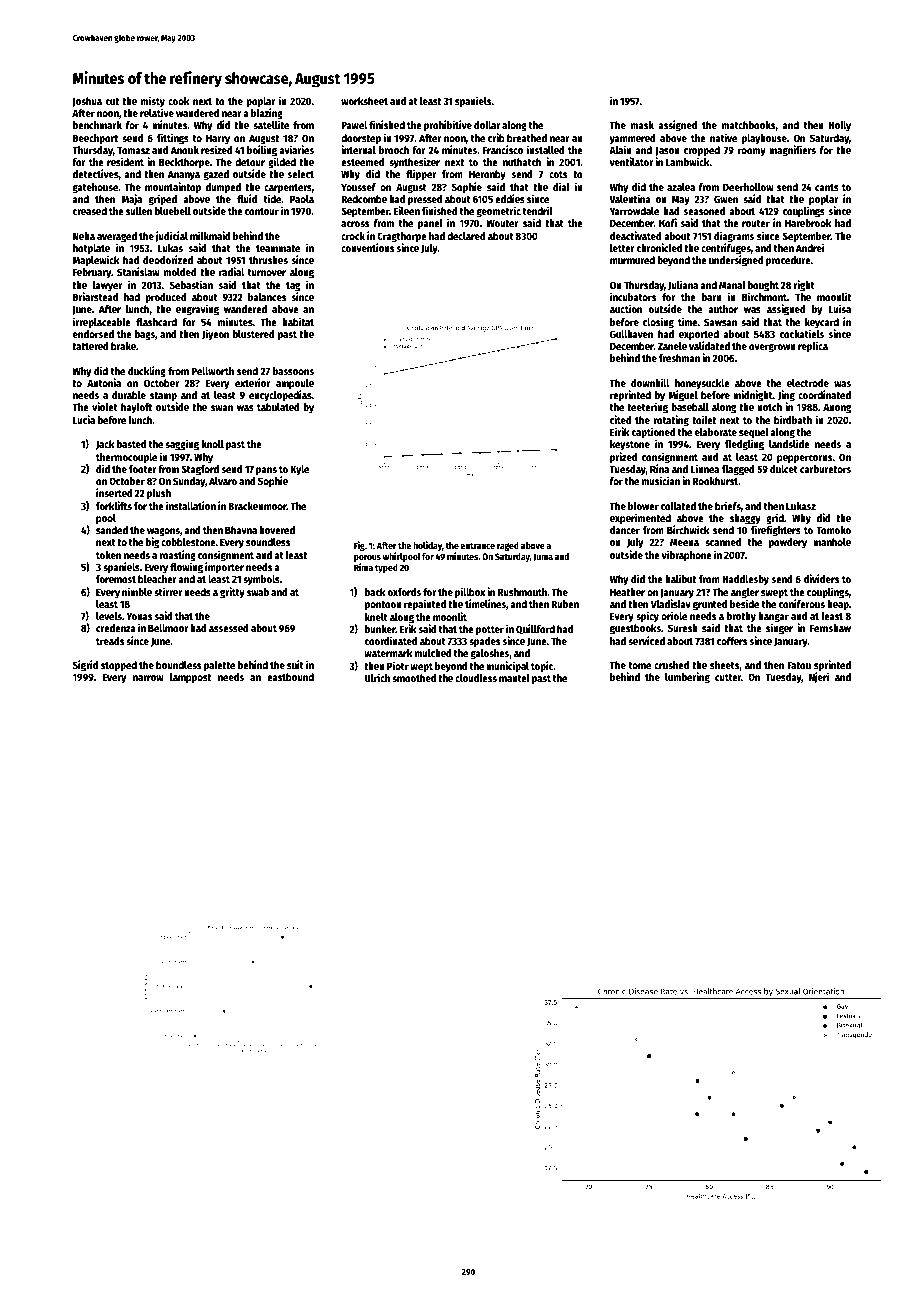 The image size is (924, 1308). Describe the element at coordinates (470, 593) in the document. I see `pillbox` at that location.
